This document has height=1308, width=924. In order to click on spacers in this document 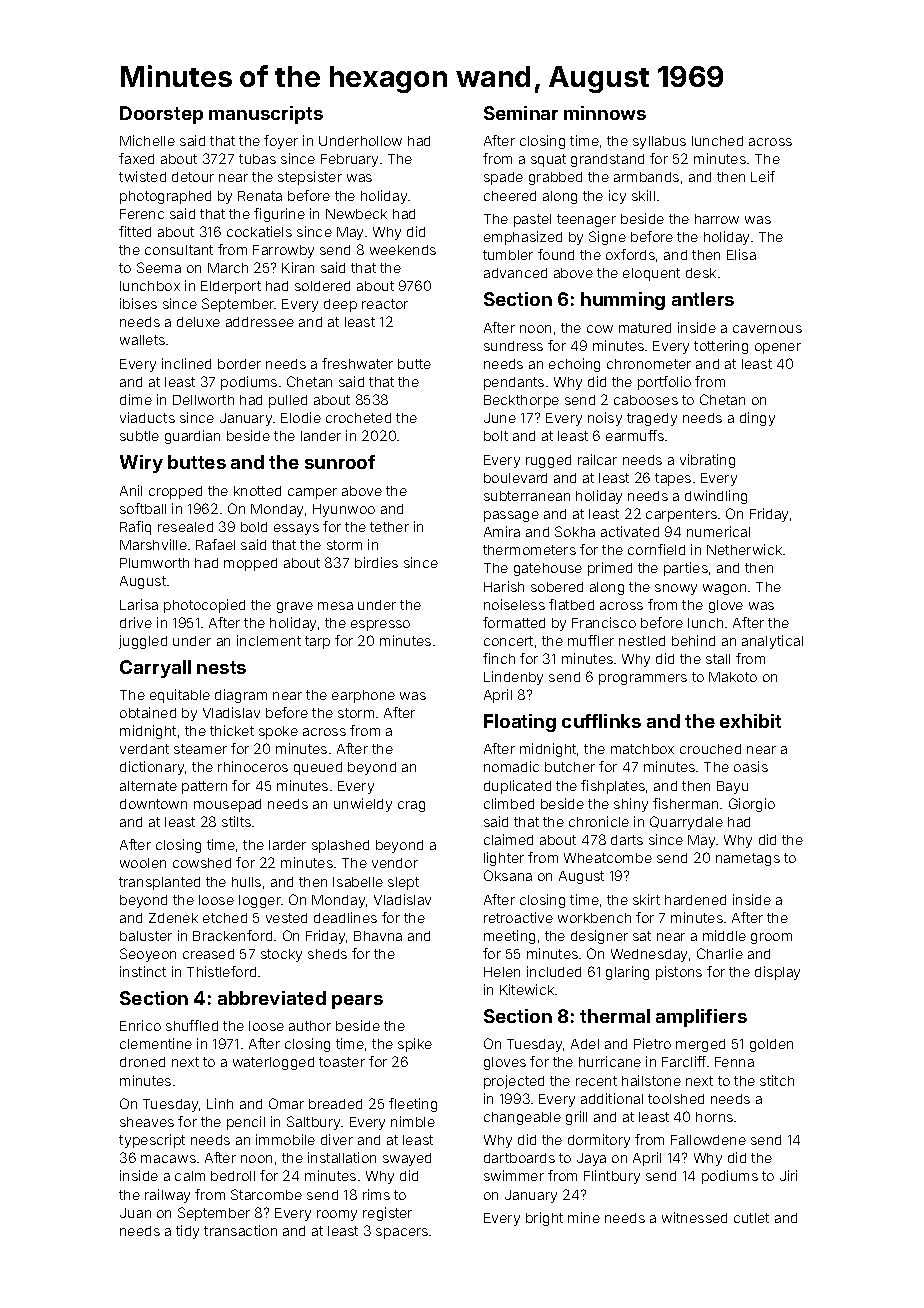, I will do `click(402, 1233)`.
